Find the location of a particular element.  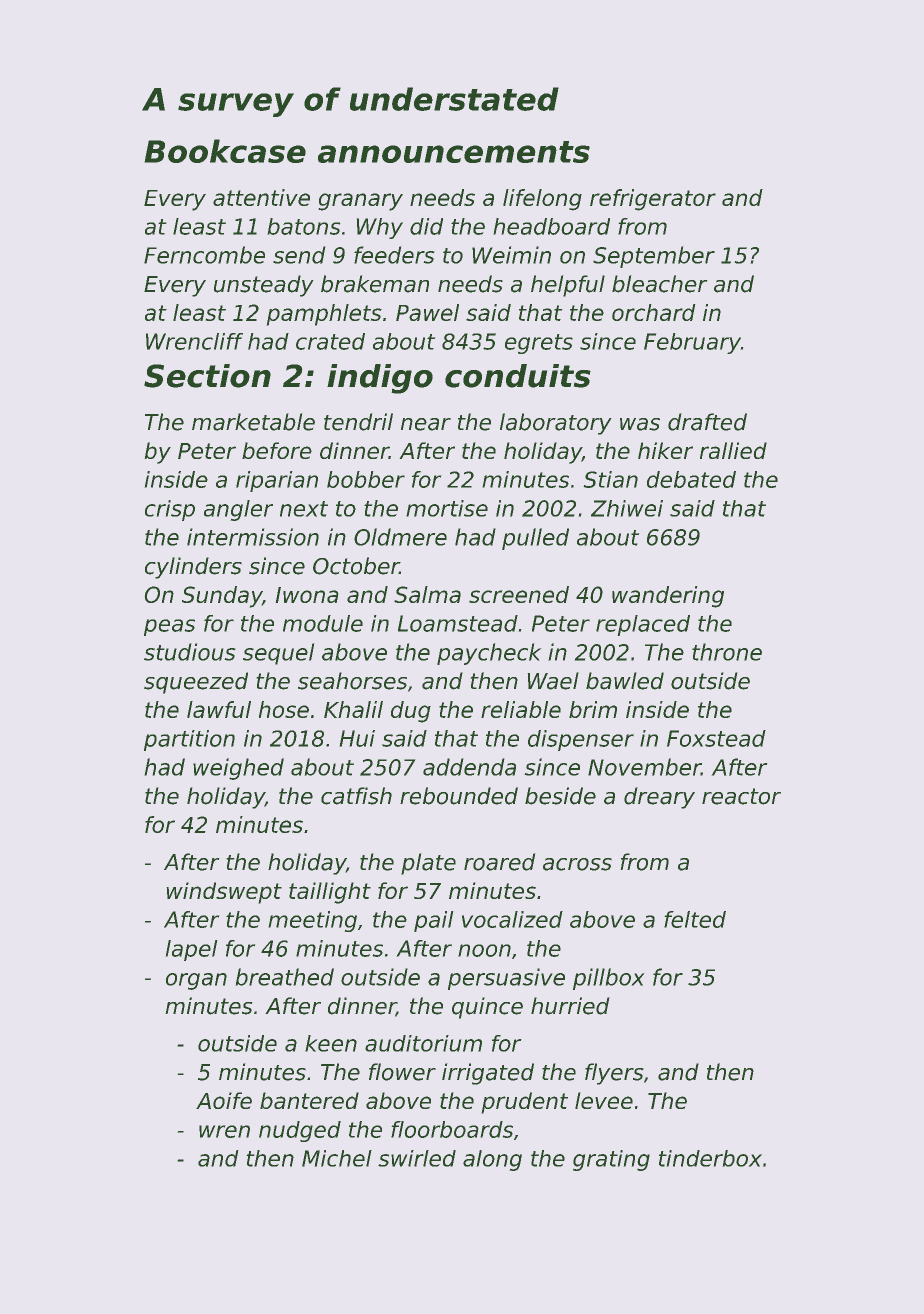

Sunday is located at coordinates (222, 597).
